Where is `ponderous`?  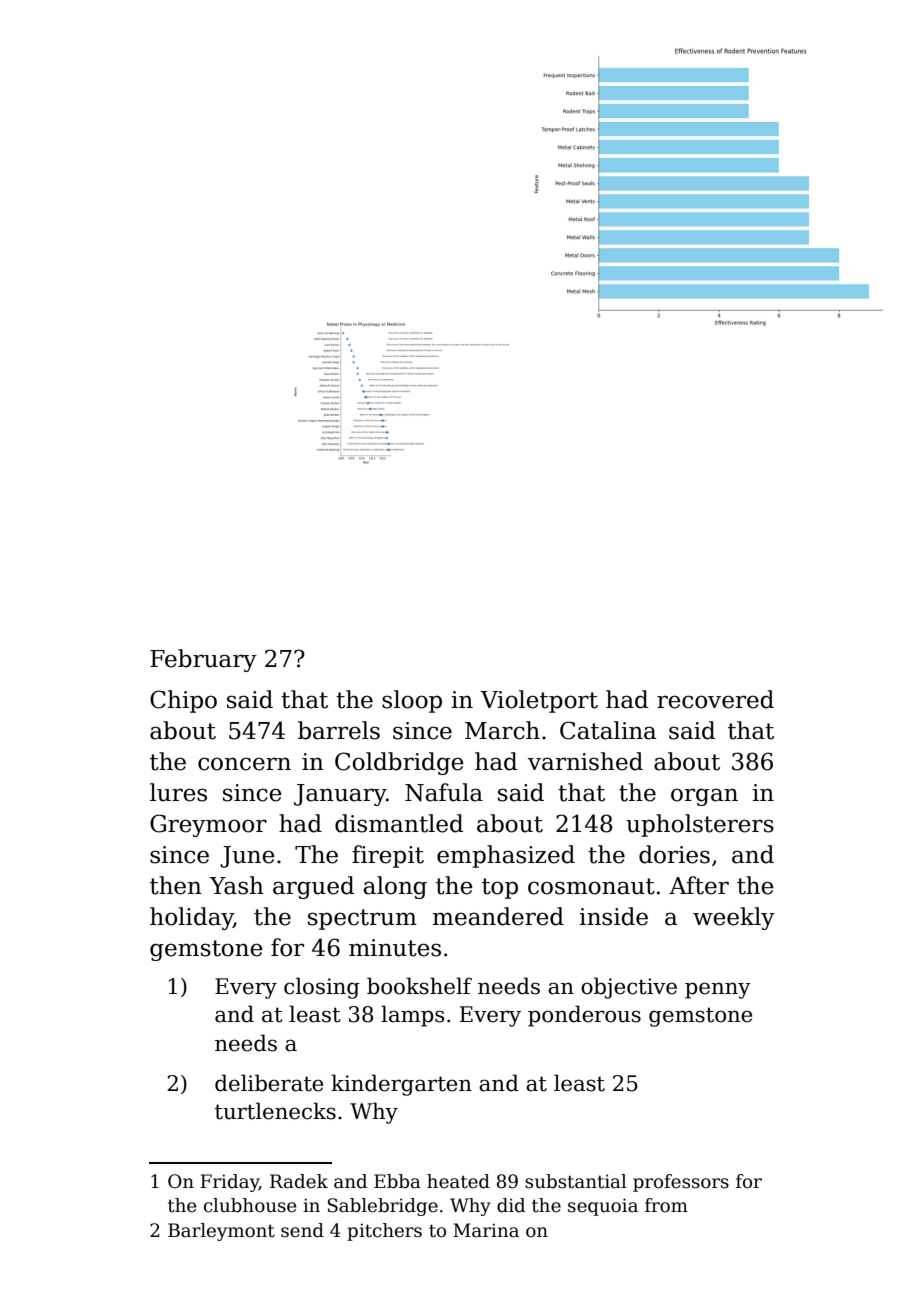 ponderous is located at coordinates (584, 1016).
